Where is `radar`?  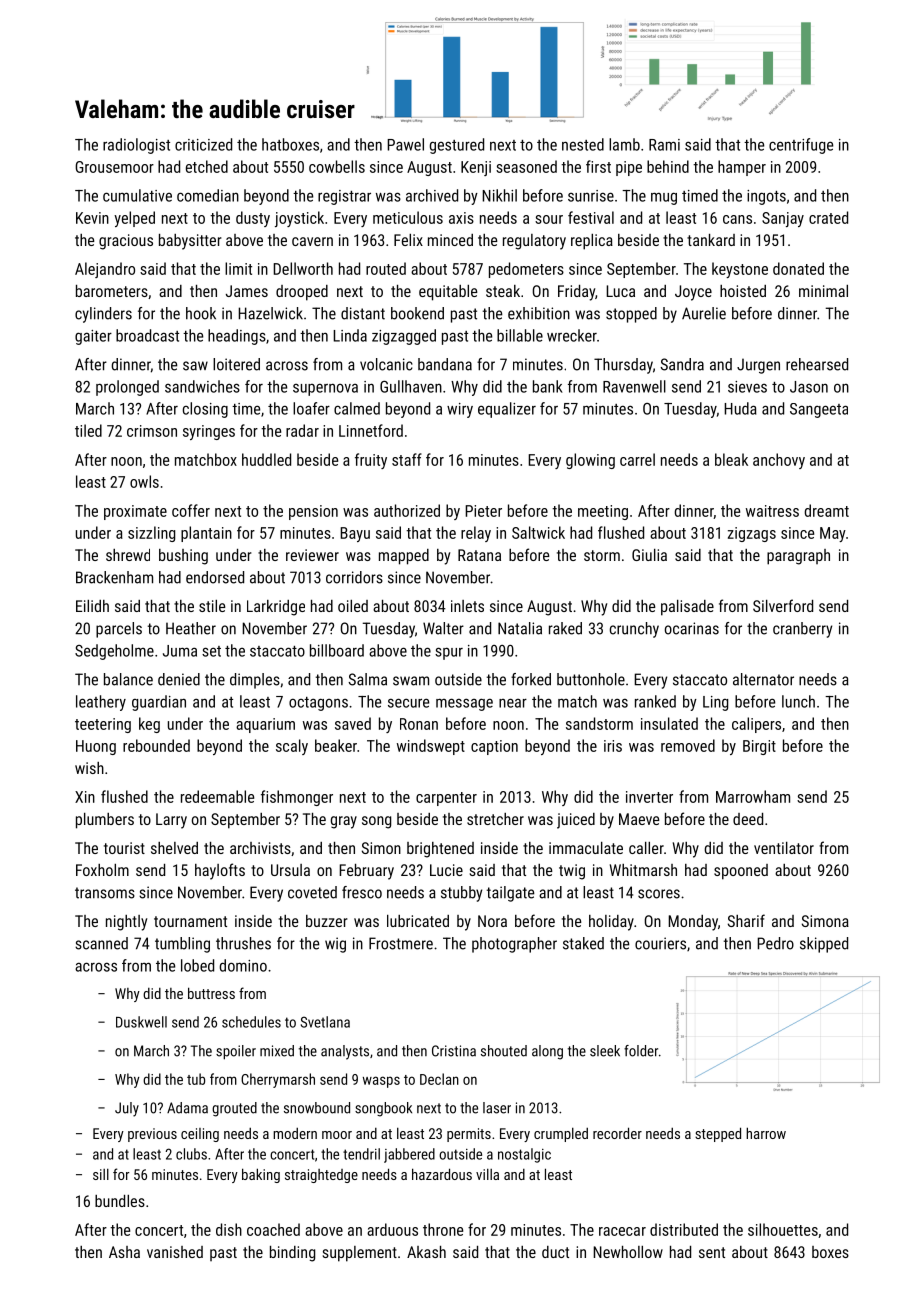 radar is located at coordinates (302, 430).
